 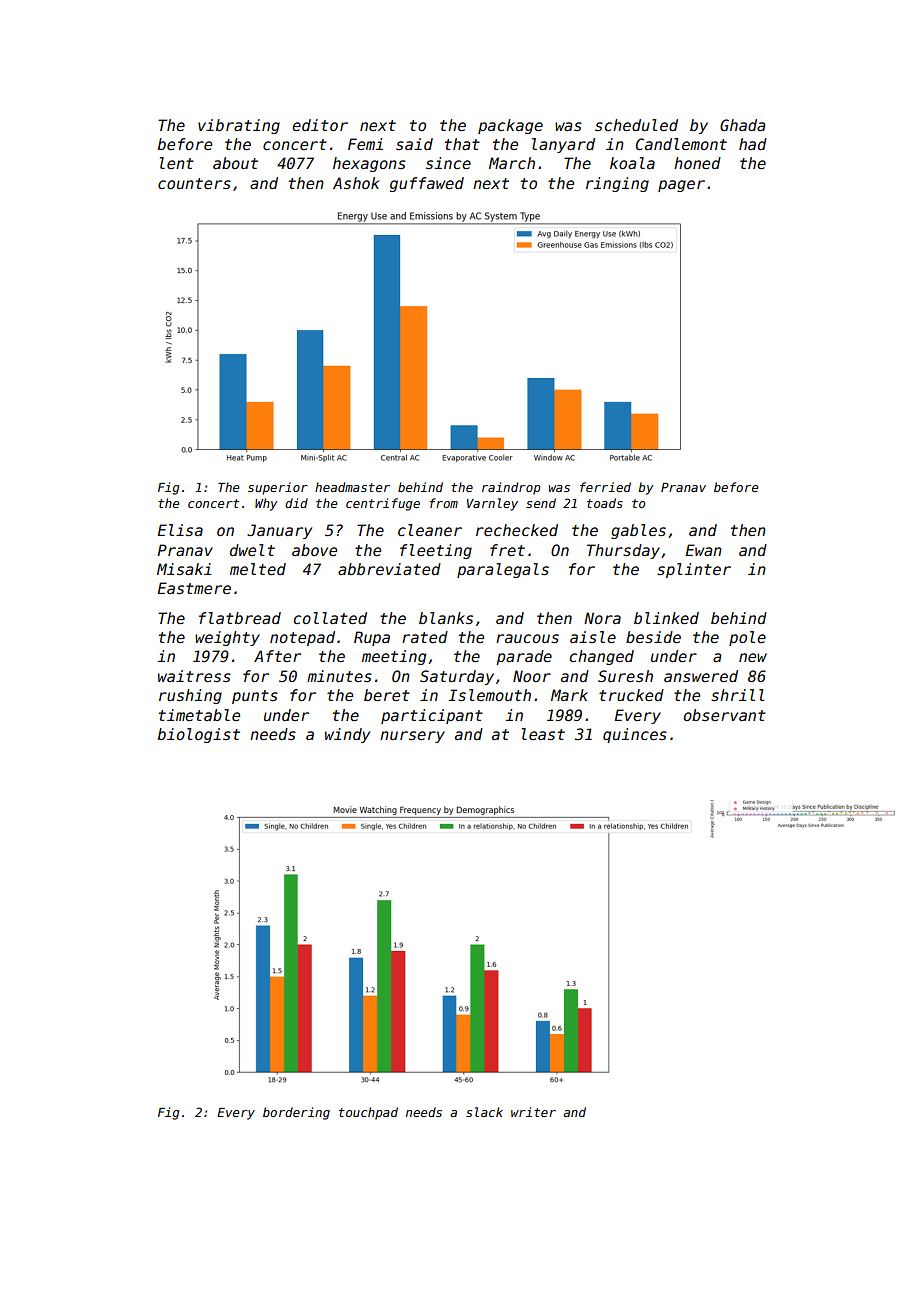 I want to click on quinces, so click(x=635, y=735).
